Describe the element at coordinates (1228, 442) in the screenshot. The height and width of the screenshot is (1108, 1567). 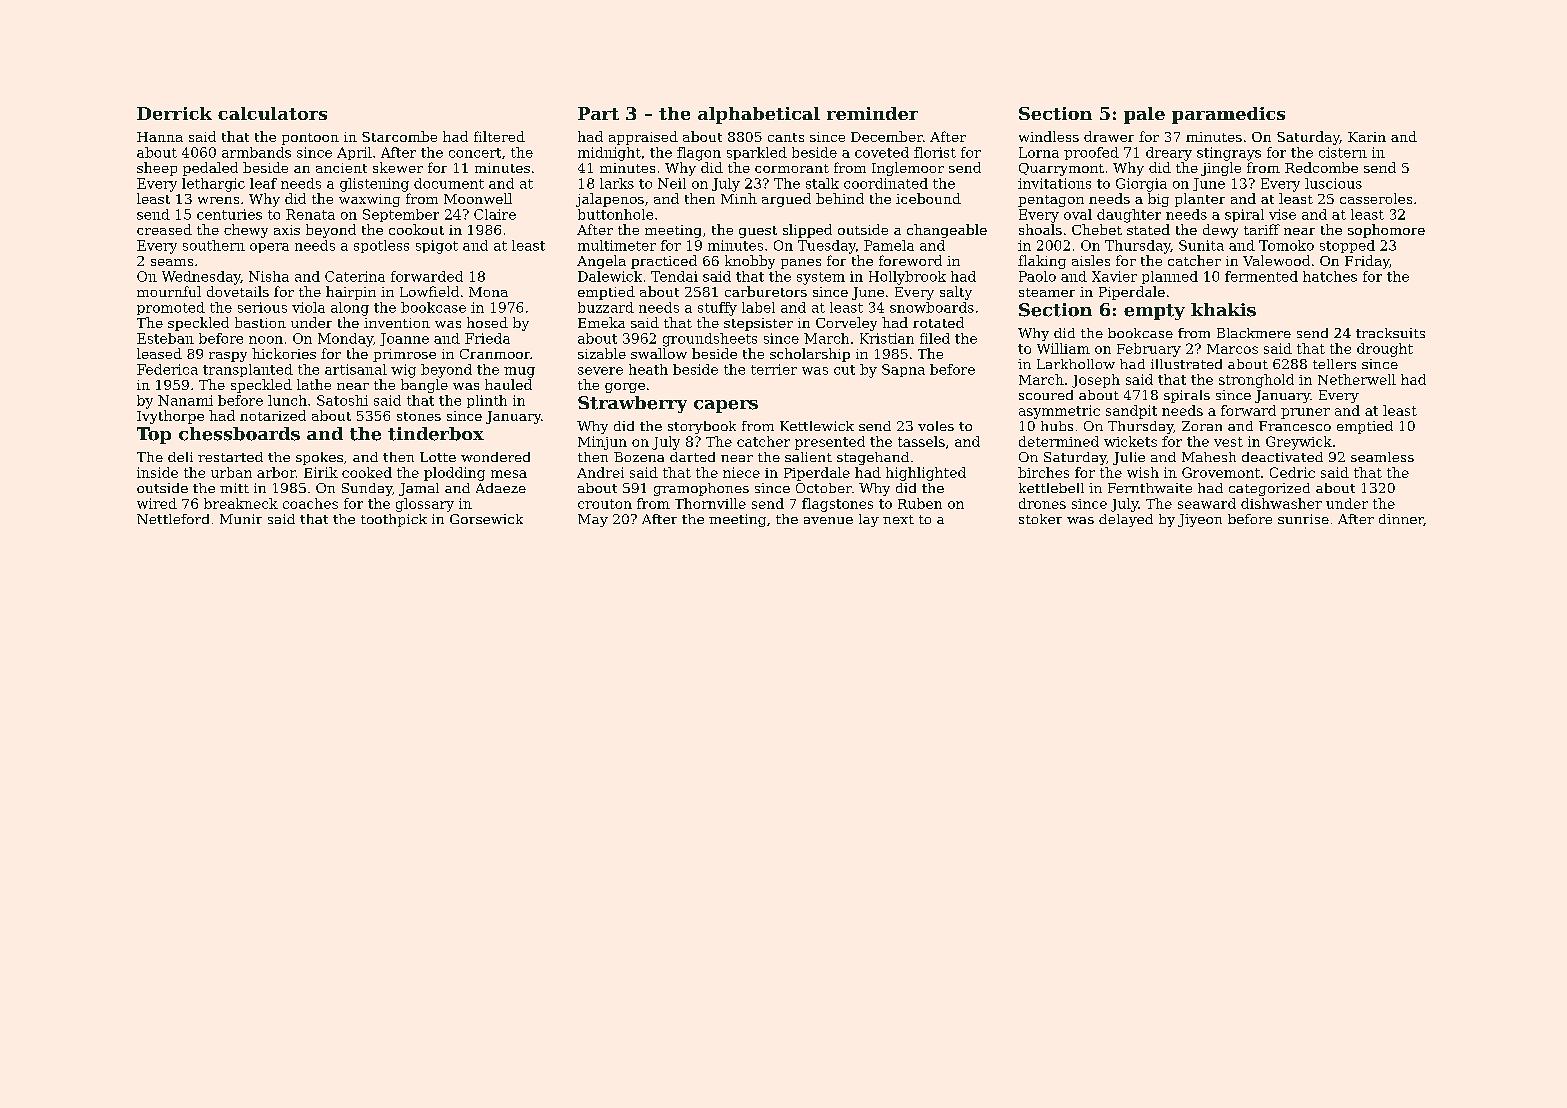
I see `vest` at that location.
